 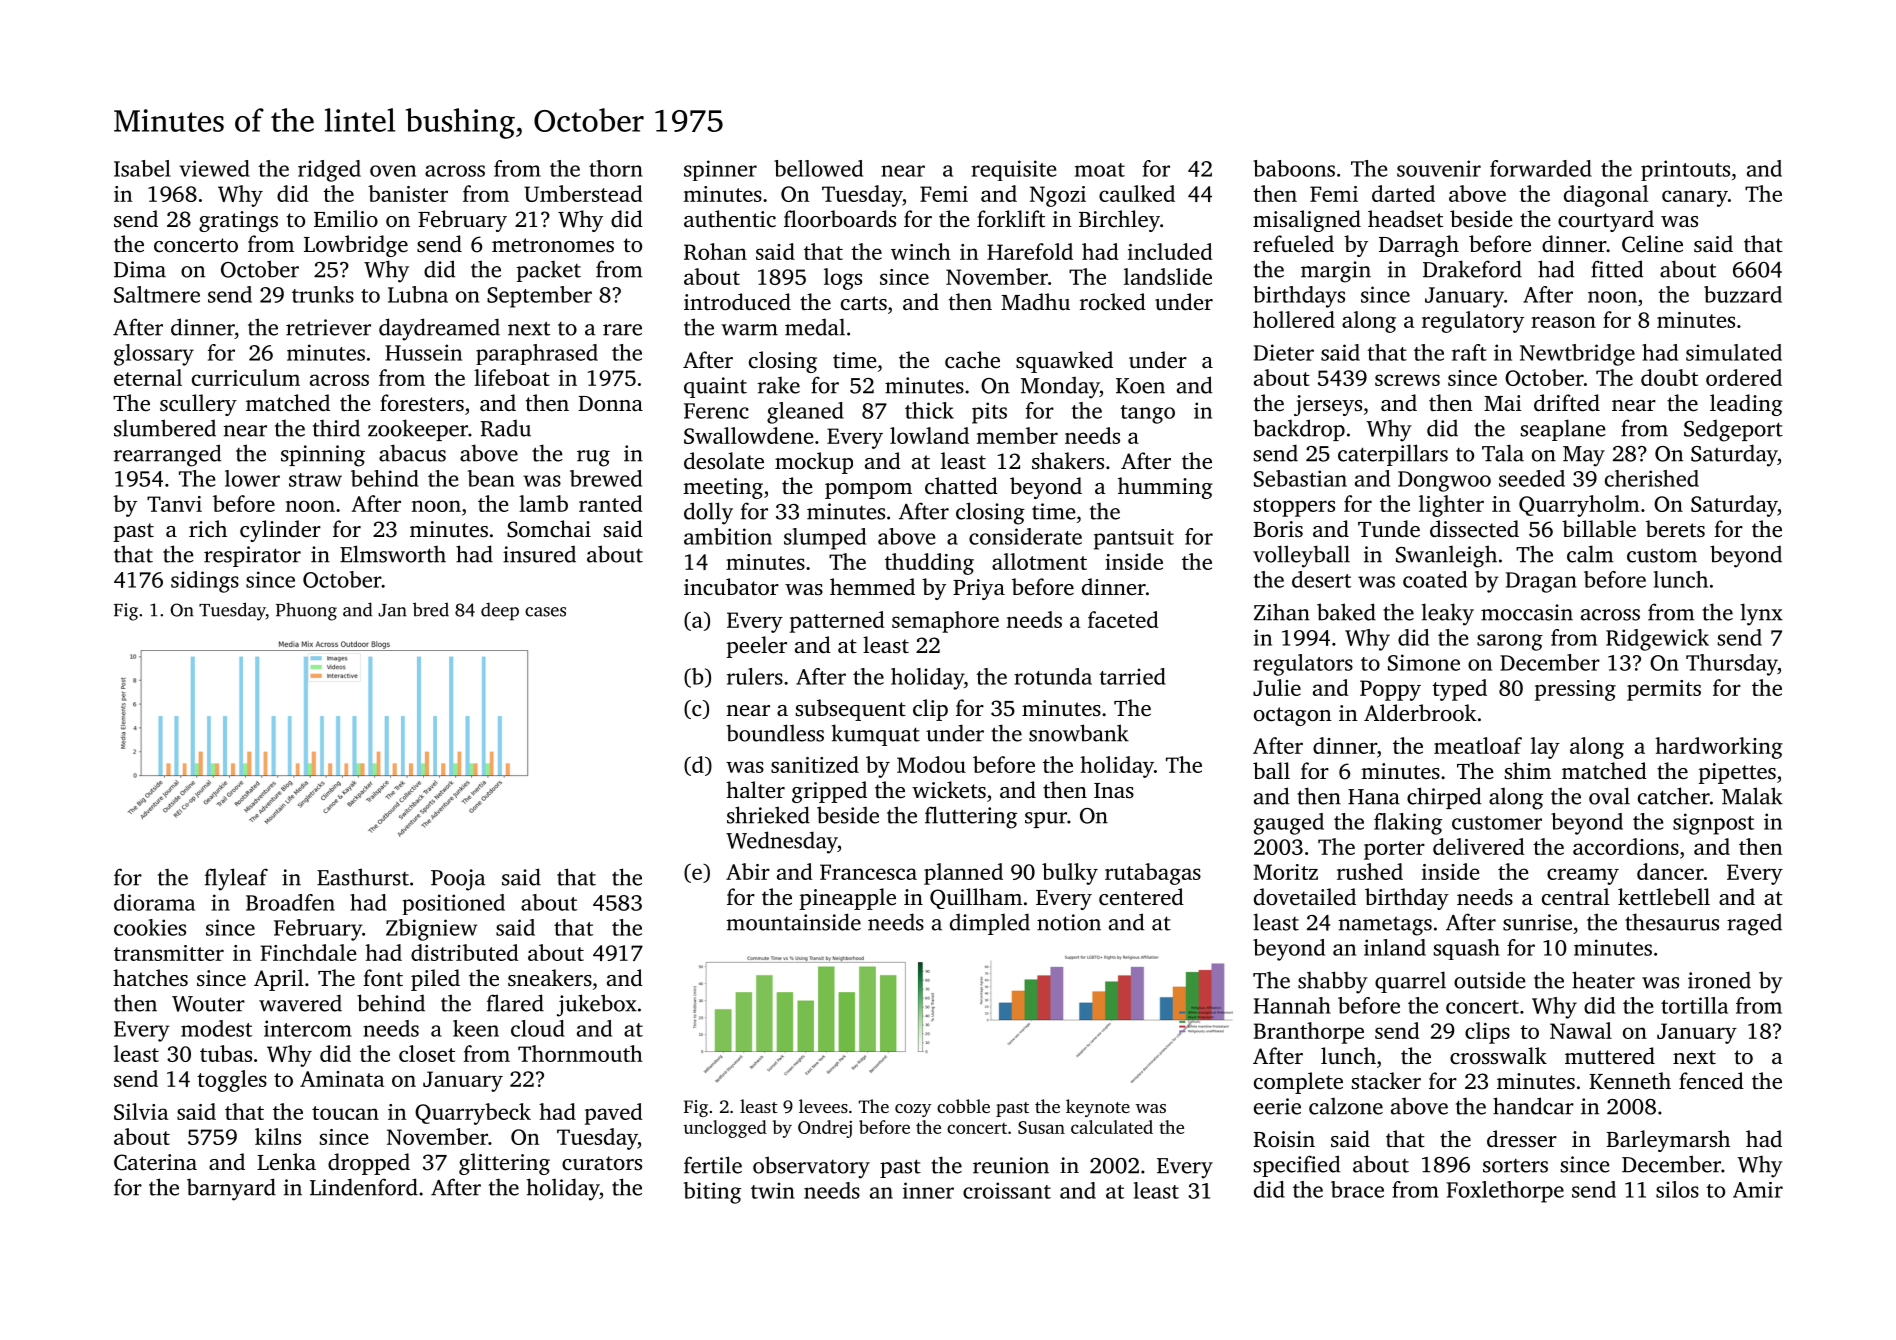 What do you see at coordinates (1444, 481) in the screenshot?
I see `Dongwoo` at bounding box center [1444, 481].
